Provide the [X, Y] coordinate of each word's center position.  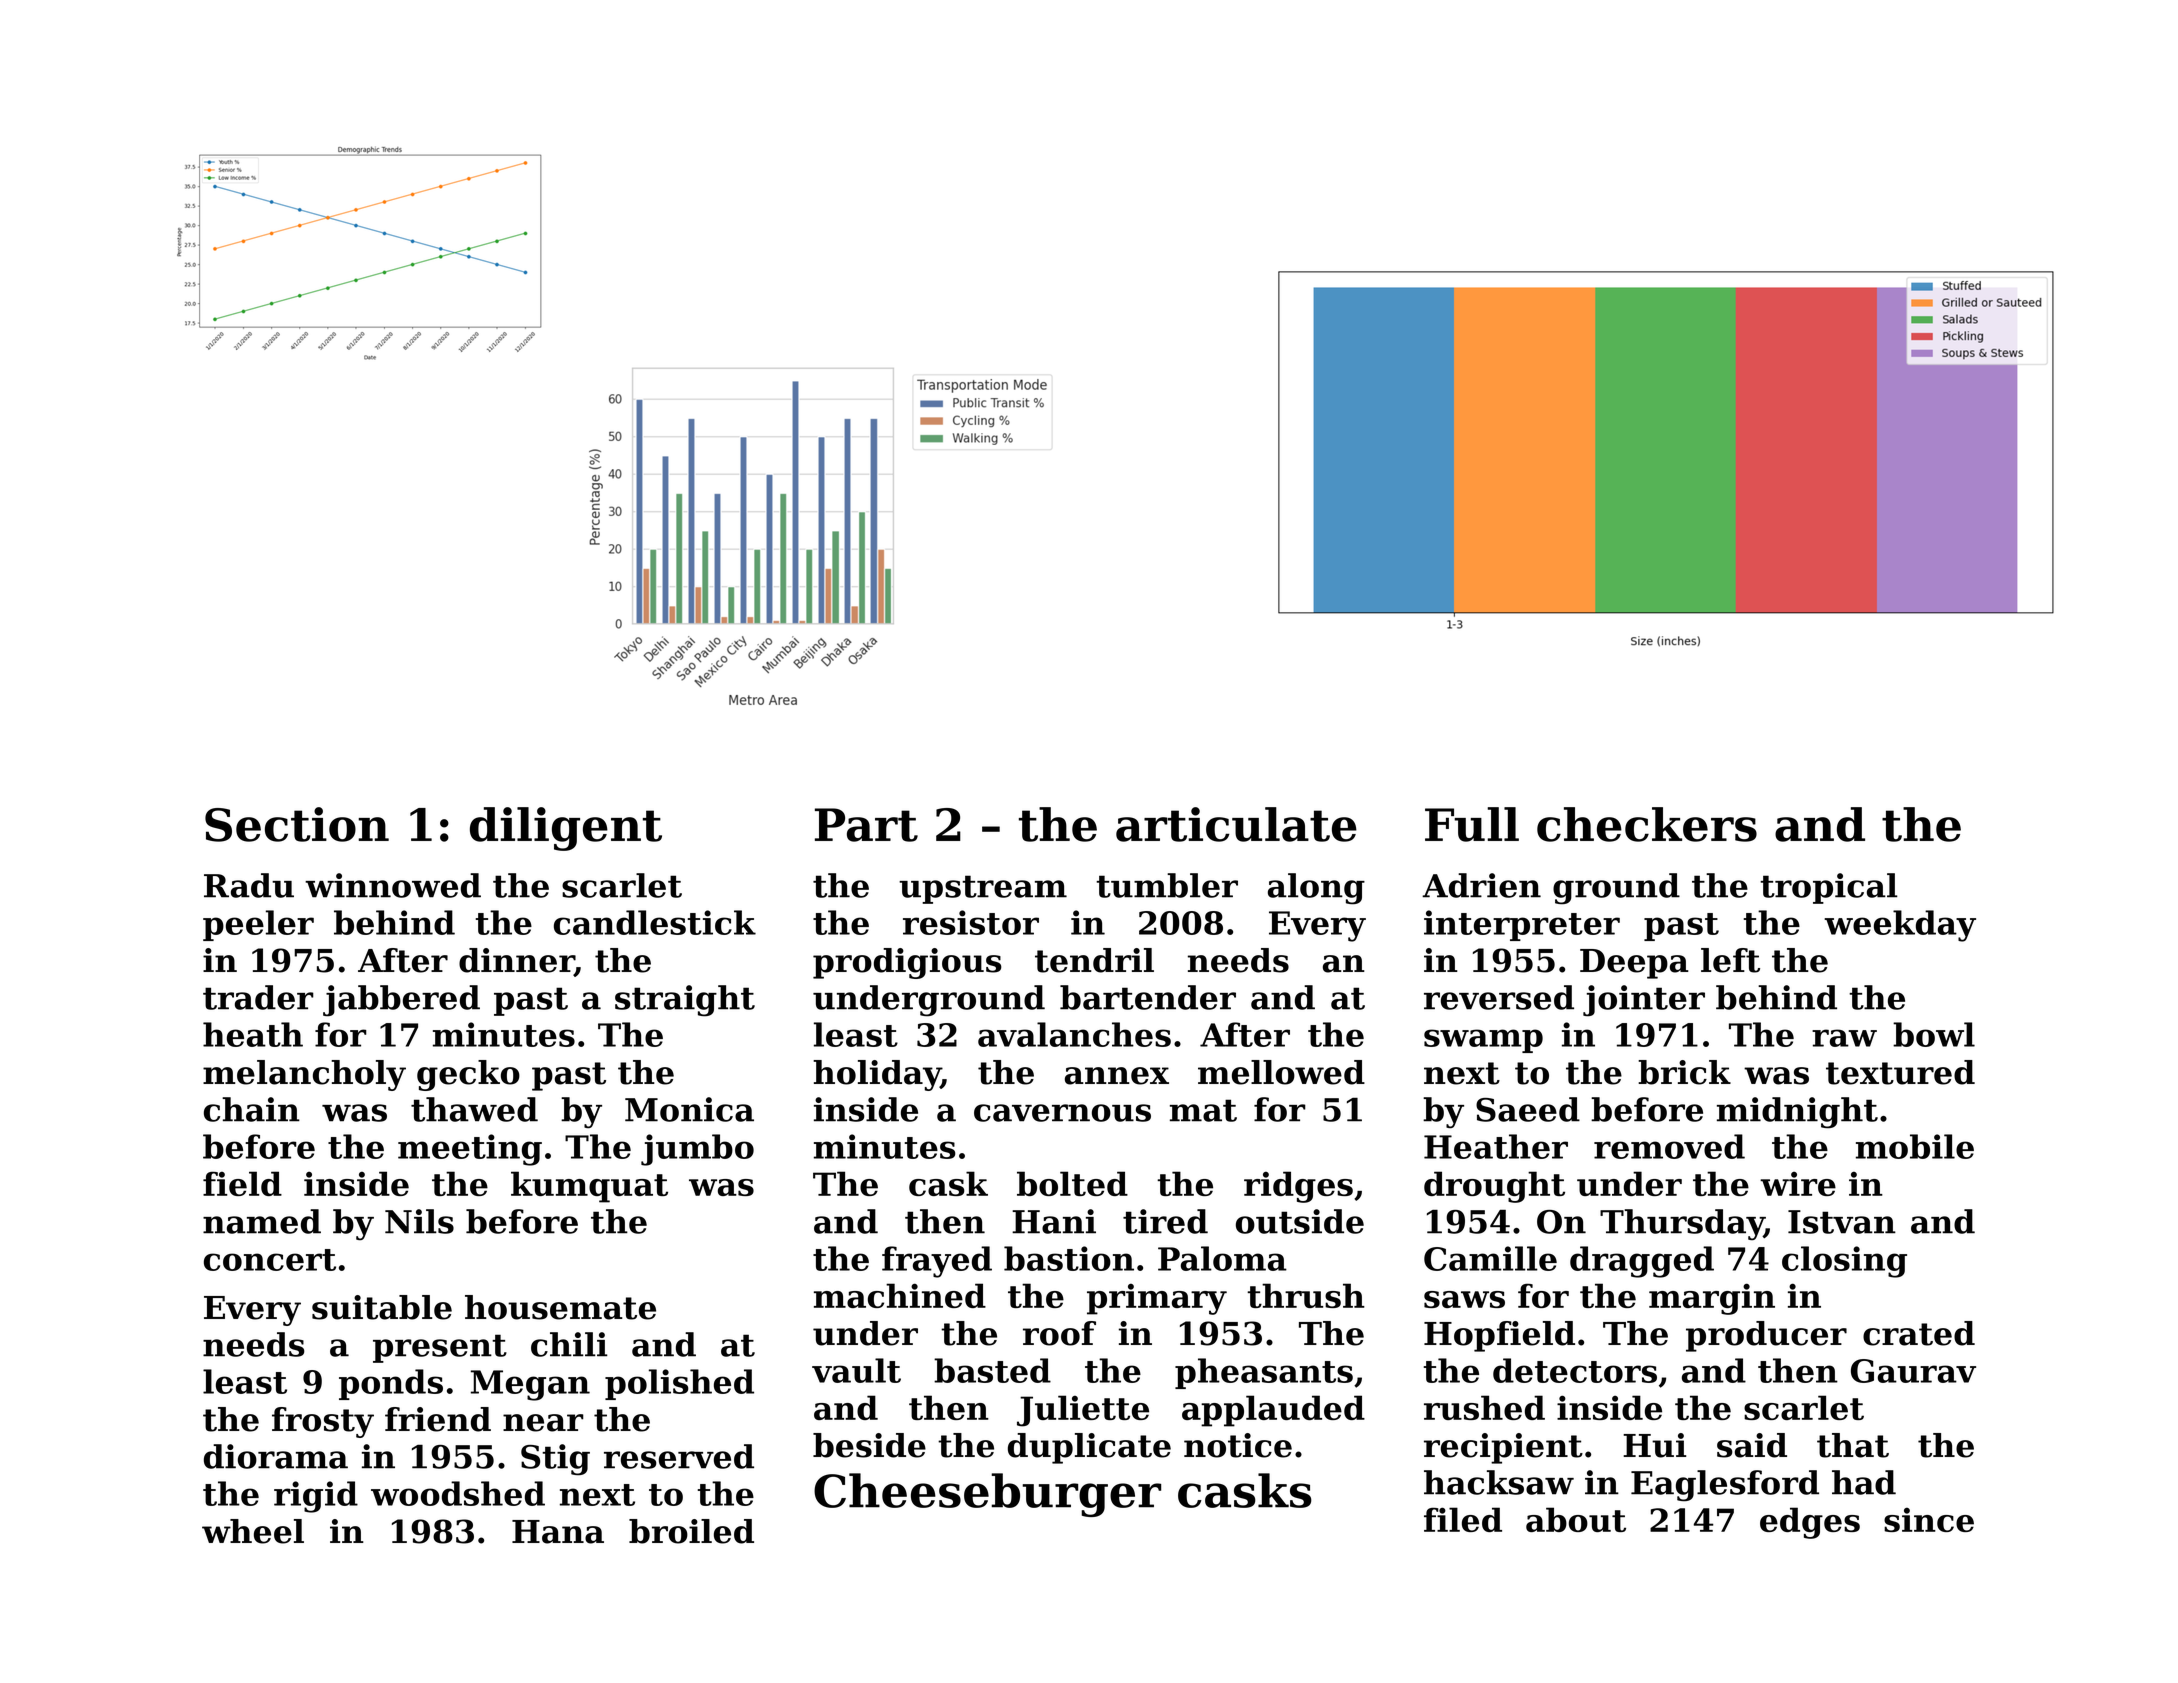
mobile [1915, 1146]
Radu [249, 885]
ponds [391, 1384]
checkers [1647, 824]
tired [1165, 1221]
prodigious [907, 963]
